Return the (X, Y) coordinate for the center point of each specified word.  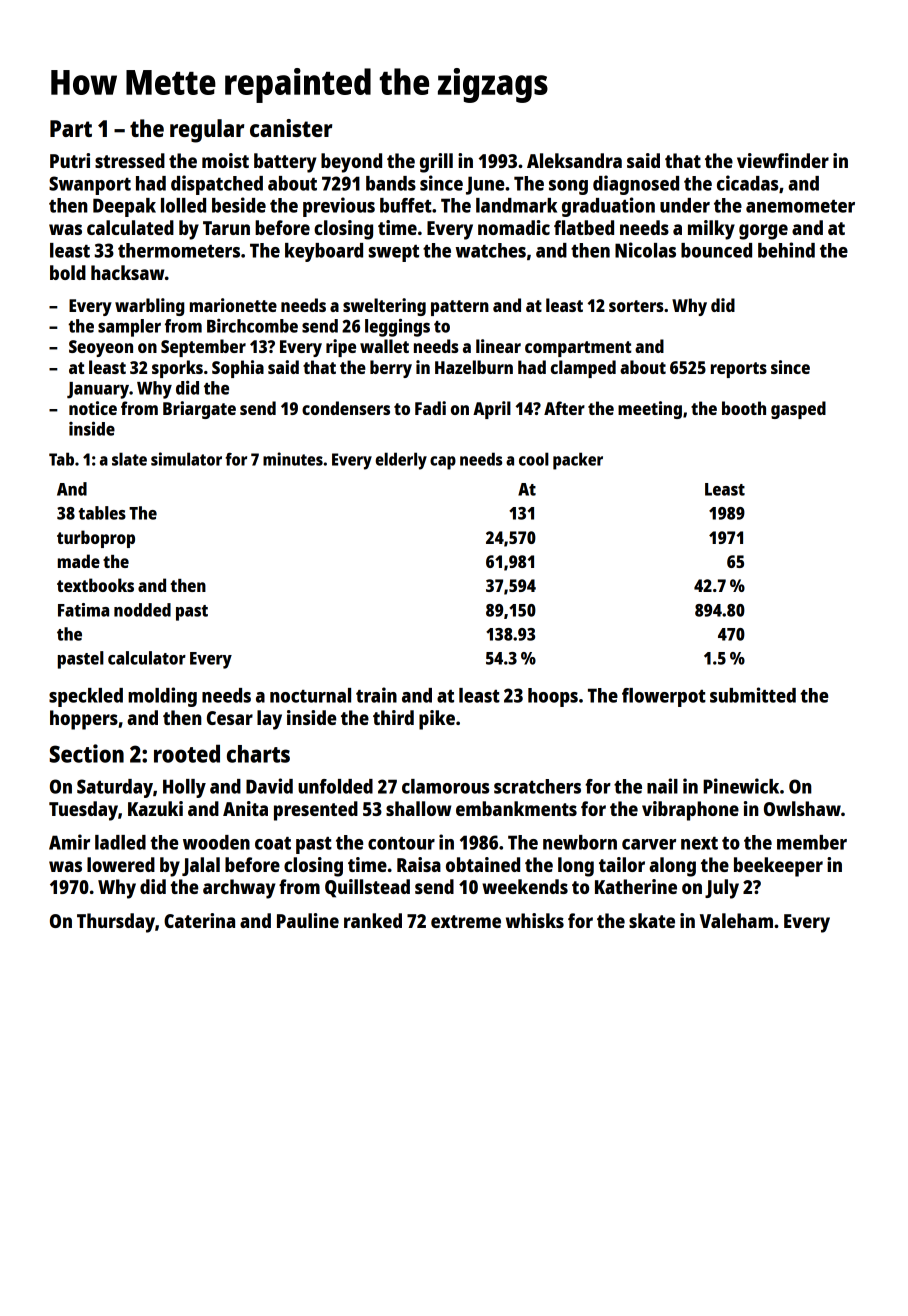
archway (239, 889)
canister (291, 128)
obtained (483, 864)
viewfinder (783, 160)
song (568, 187)
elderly (401, 461)
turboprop (96, 539)
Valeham (736, 920)
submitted (753, 695)
